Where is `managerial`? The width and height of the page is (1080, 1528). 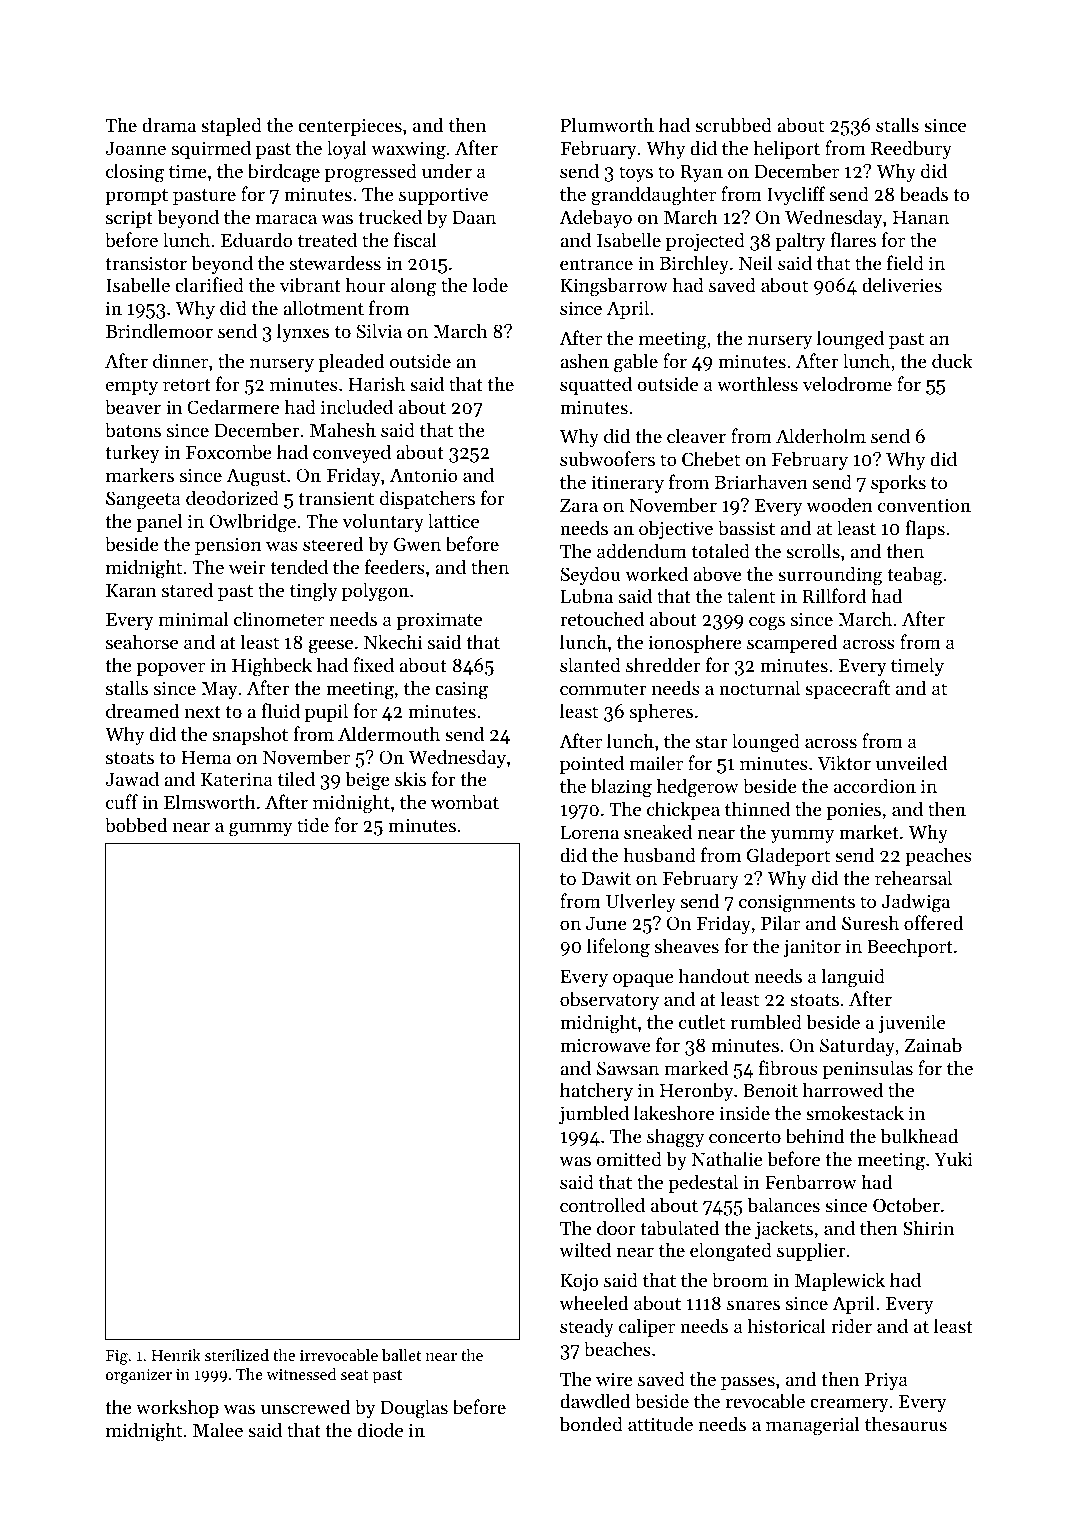 managerial is located at coordinates (812, 1426).
